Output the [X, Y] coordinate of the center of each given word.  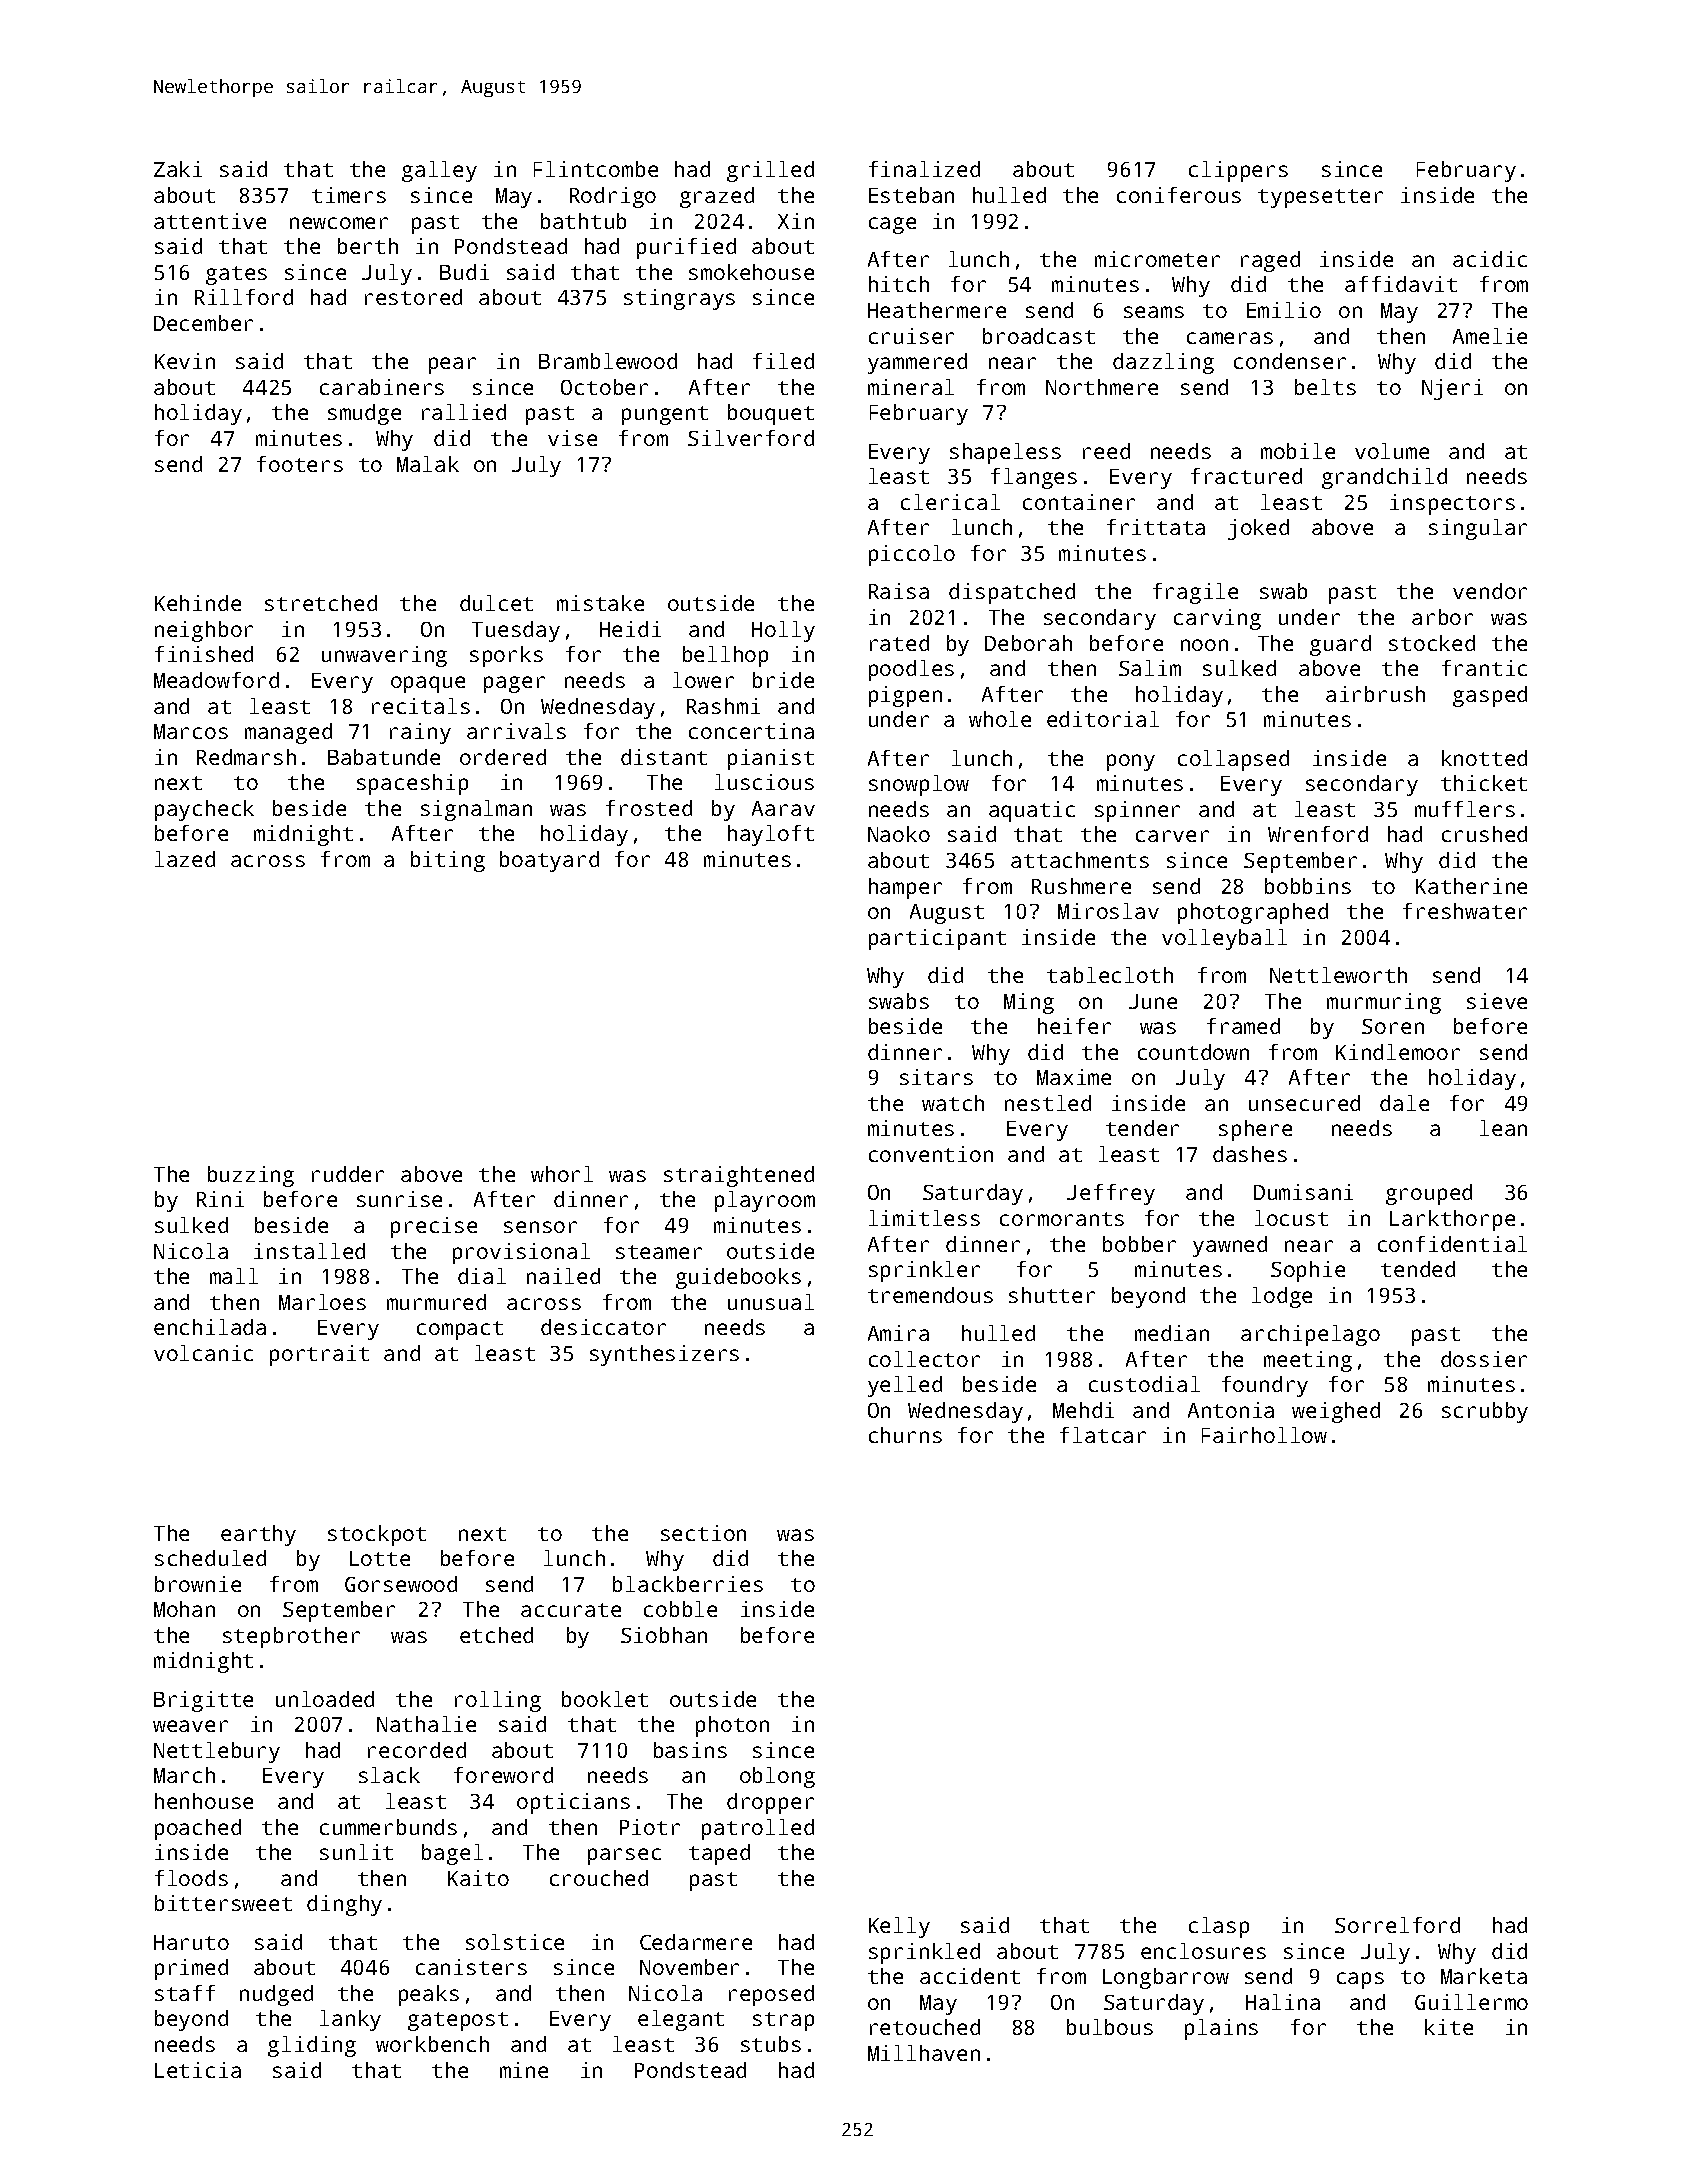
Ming [1029, 1003]
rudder [348, 1174]
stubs [771, 2044]
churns [905, 1435]
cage [892, 225]
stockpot [377, 1535]
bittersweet [223, 1903]
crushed [1484, 834]
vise [572, 438]
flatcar [1103, 1435]
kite [1449, 2027]
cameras [1230, 338]
